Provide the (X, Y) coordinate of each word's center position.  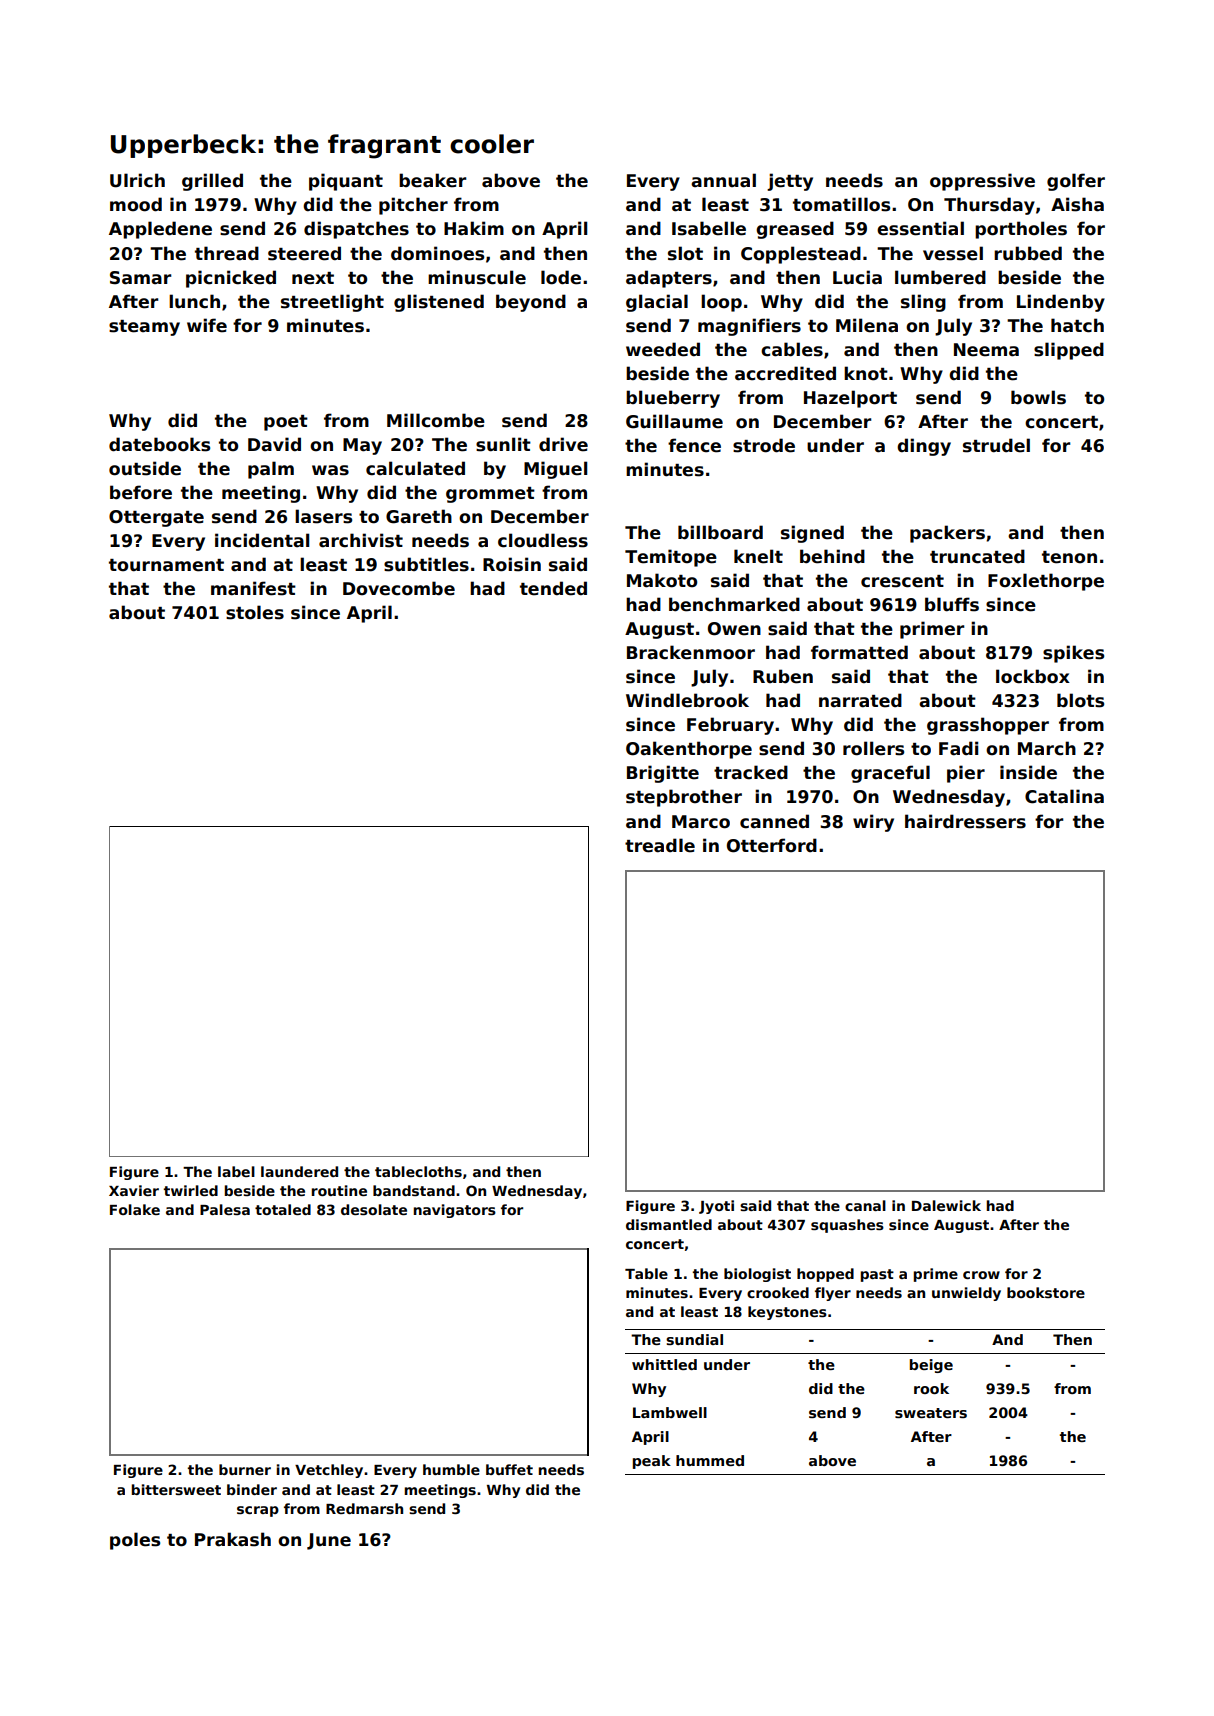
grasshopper (988, 726)
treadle (660, 845)
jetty (790, 182)
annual (723, 180)
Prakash (233, 1539)
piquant (346, 182)
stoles (255, 612)
